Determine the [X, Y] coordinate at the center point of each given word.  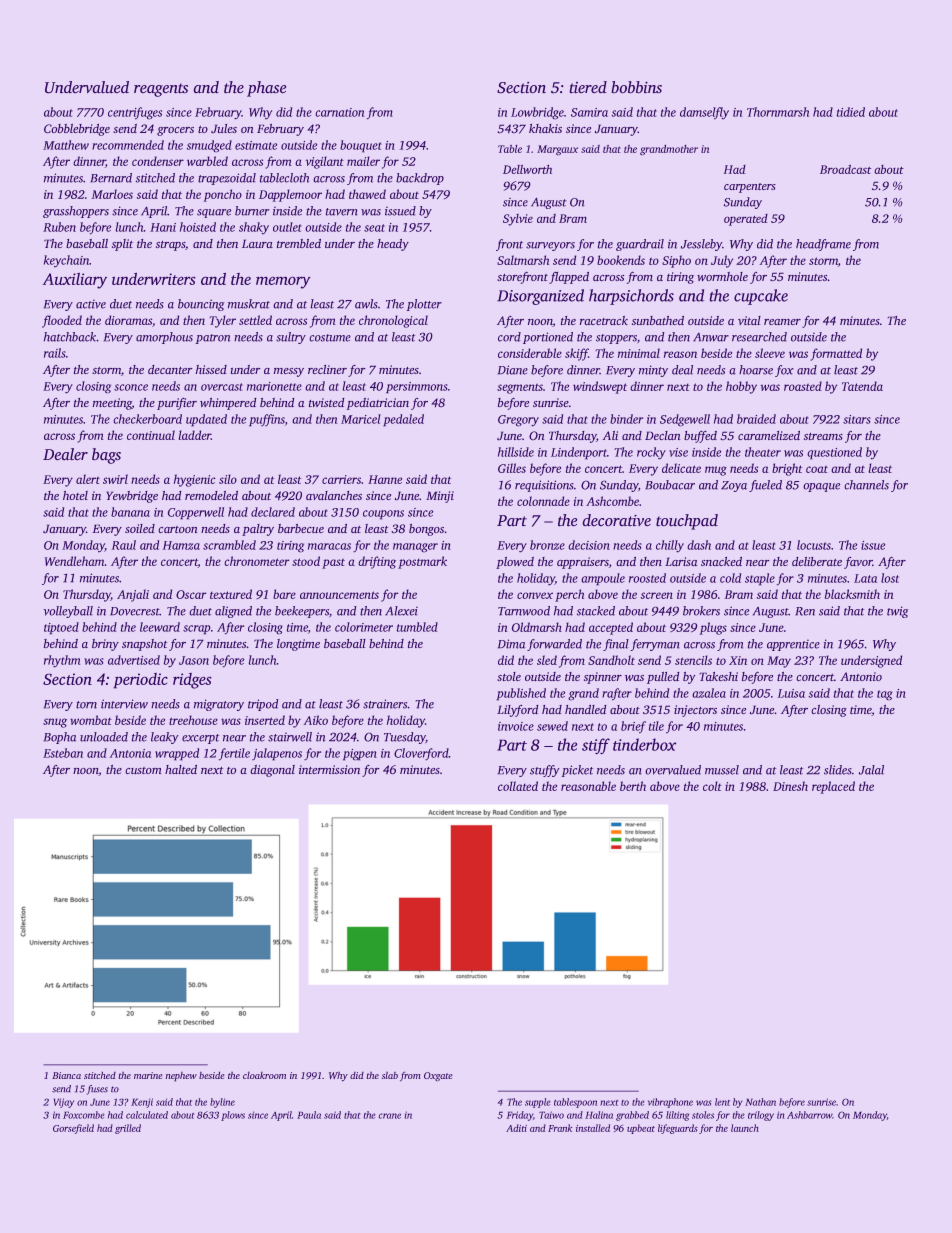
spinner [603, 678]
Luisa [791, 693]
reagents [161, 90]
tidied [851, 112]
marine [148, 1075]
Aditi [516, 1128]
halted [181, 769]
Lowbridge [537, 113]
